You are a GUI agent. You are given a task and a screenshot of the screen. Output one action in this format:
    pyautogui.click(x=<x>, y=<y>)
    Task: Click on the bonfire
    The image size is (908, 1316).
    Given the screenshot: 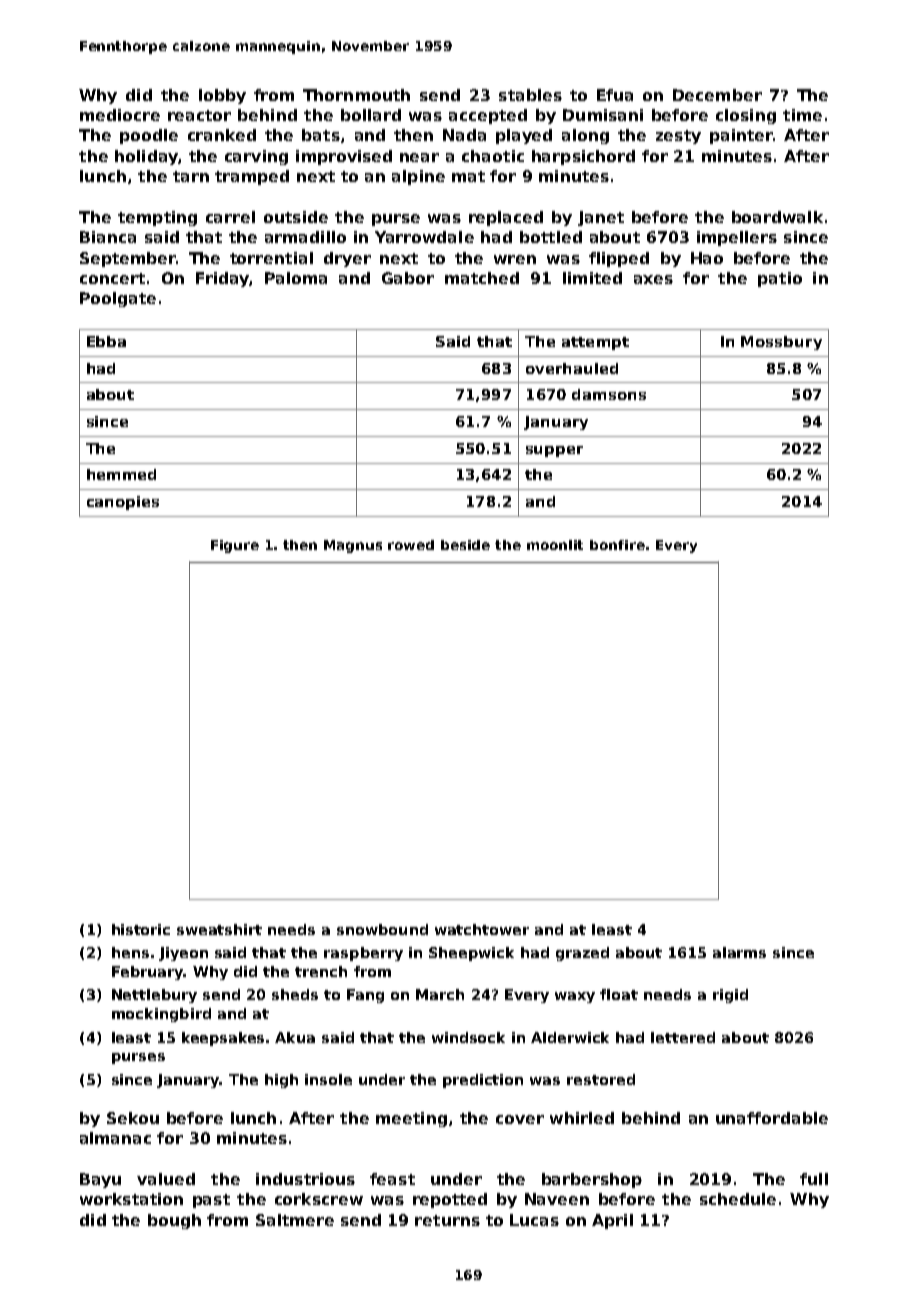 What is the action you would take?
    pyautogui.click(x=617, y=545)
